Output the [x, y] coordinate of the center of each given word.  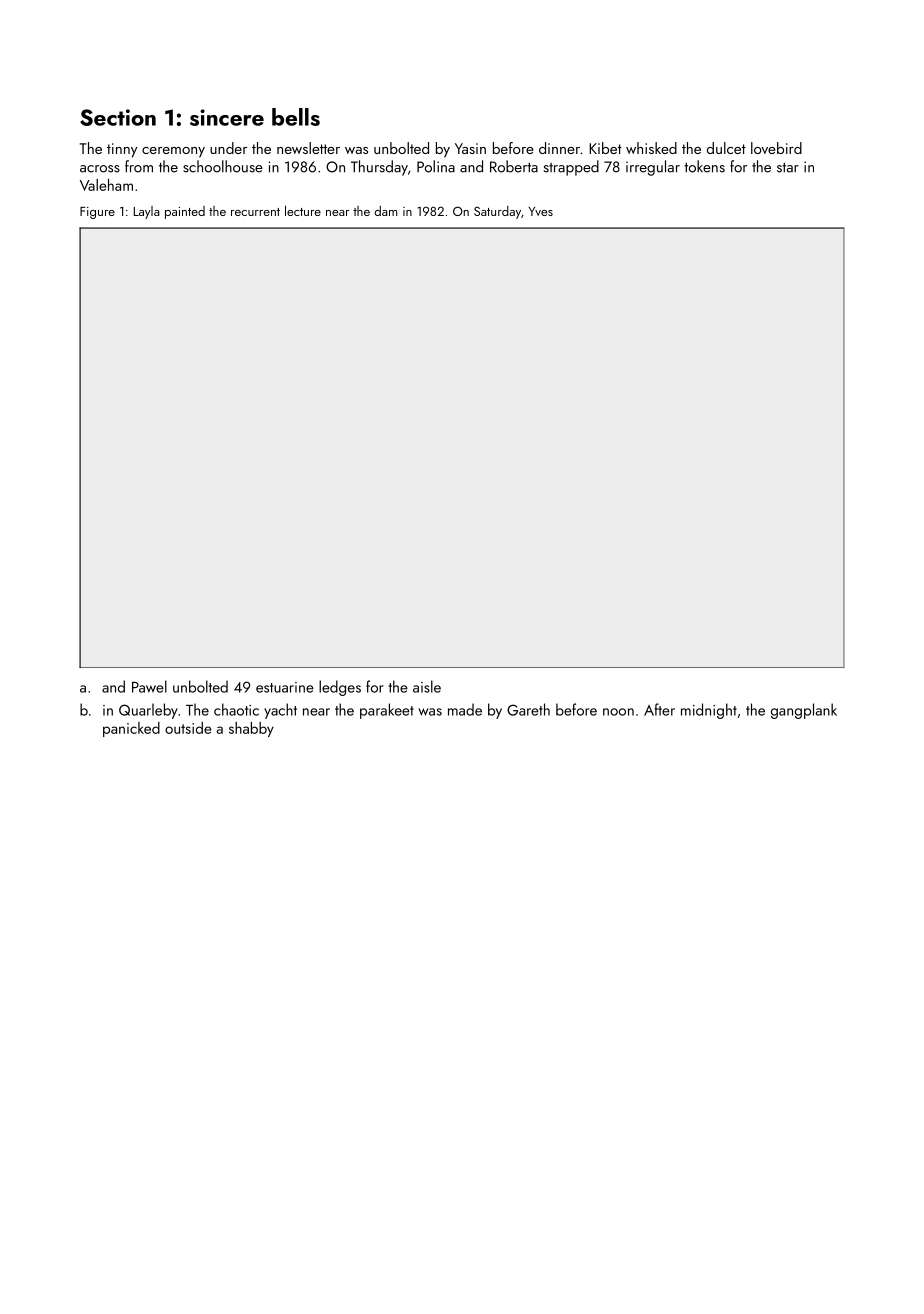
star [788, 168]
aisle [427, 686]
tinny [122, 150]
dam [386, 211]
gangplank [804, 711]
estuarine [285, 687]
